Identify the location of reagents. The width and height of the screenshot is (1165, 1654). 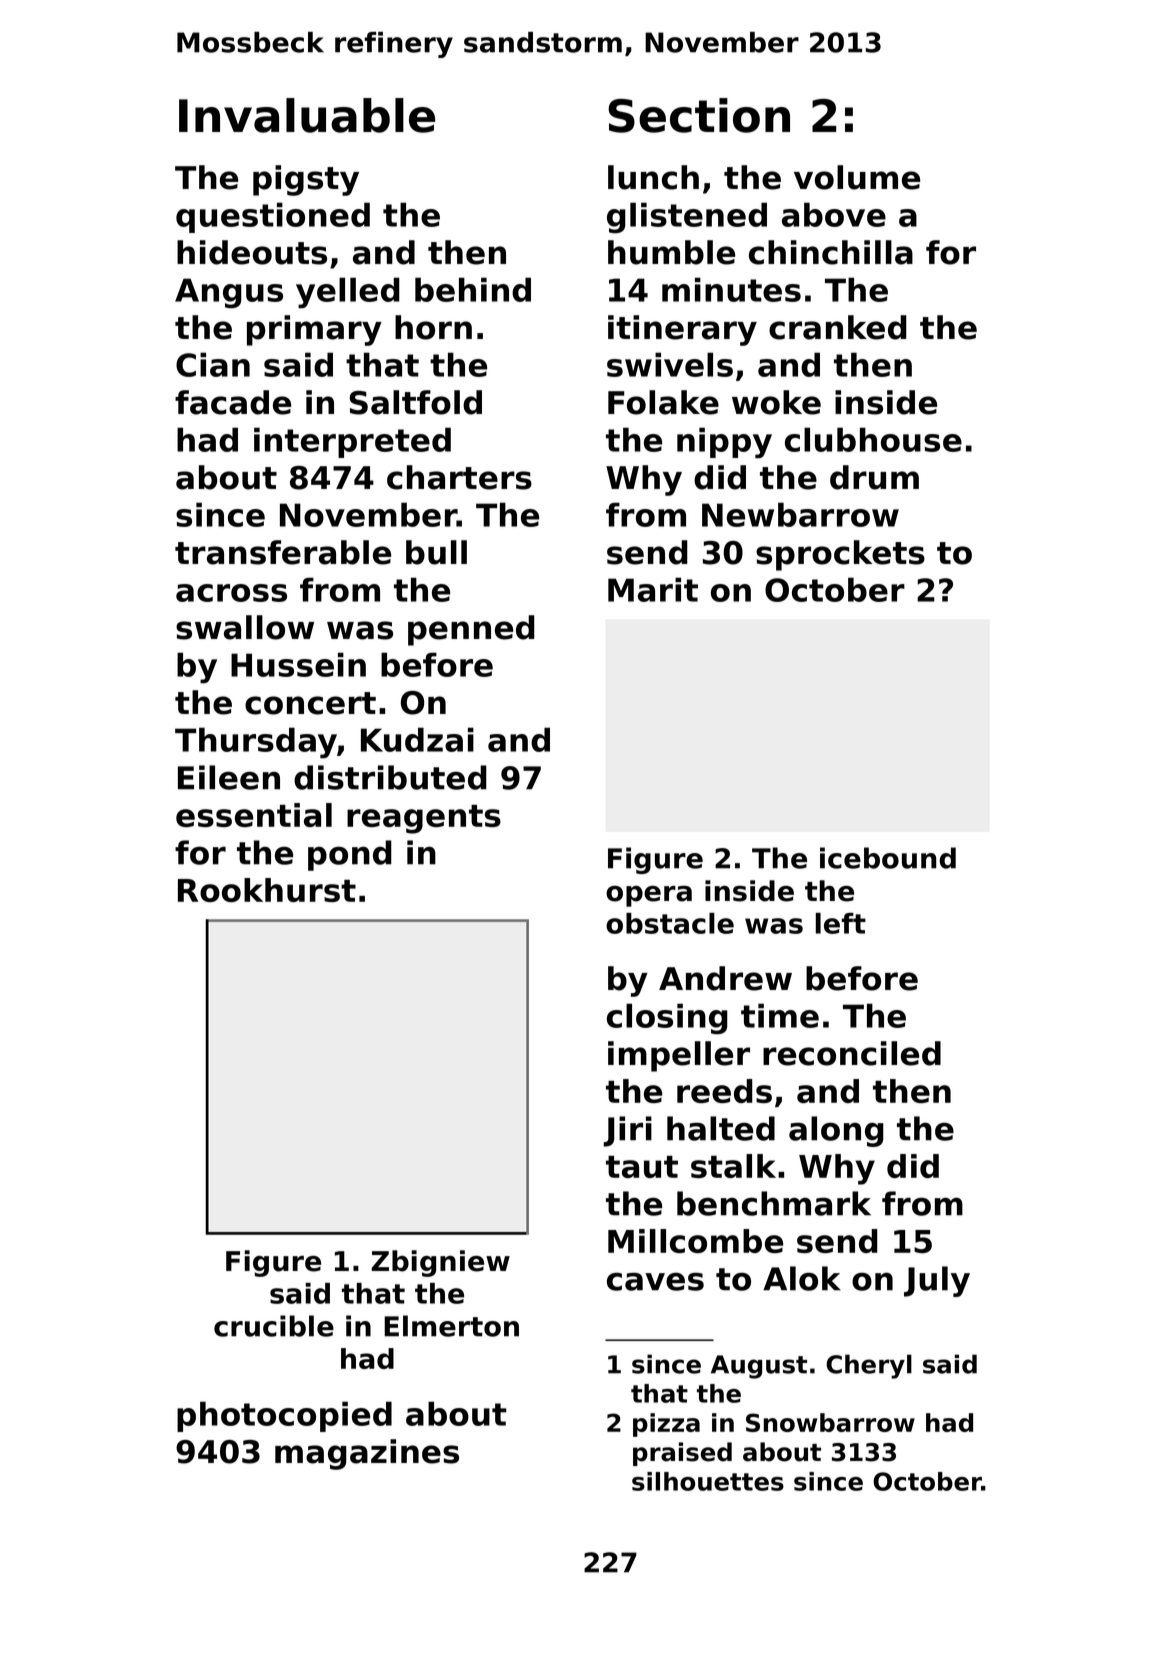
(424, 819).
